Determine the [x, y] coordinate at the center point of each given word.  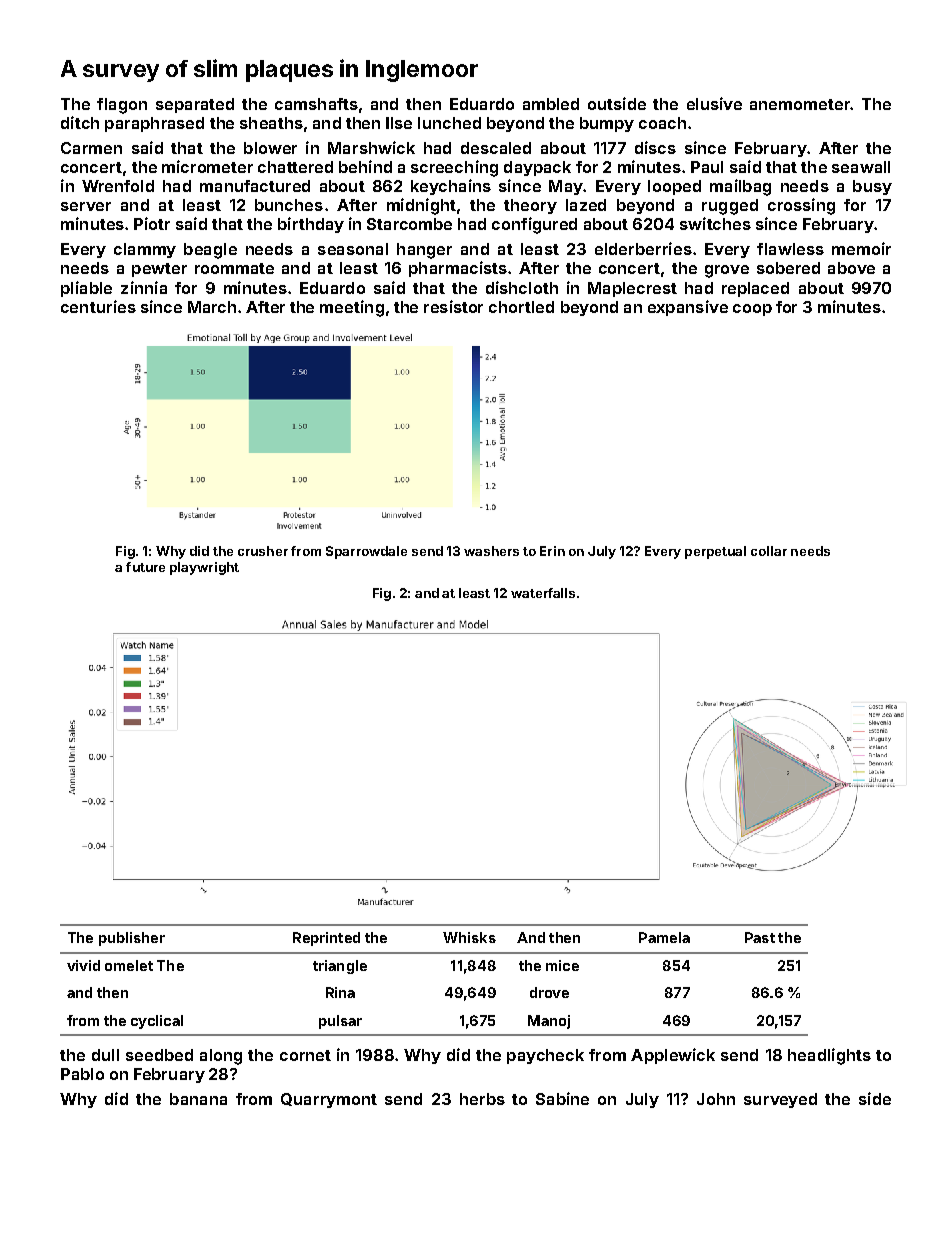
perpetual [715, 552]
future [145, 567]
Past [760, 937]
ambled [551, 104]
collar [769, 551]
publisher [132, 939]
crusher [263, 551]
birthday [311, 225]
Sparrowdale [366, 552]
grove [727, 271]
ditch [80, 122]
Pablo [82, 1074]
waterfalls [543, 593]
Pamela [664, 937]
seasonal [353, 249]
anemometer [800, 104]
